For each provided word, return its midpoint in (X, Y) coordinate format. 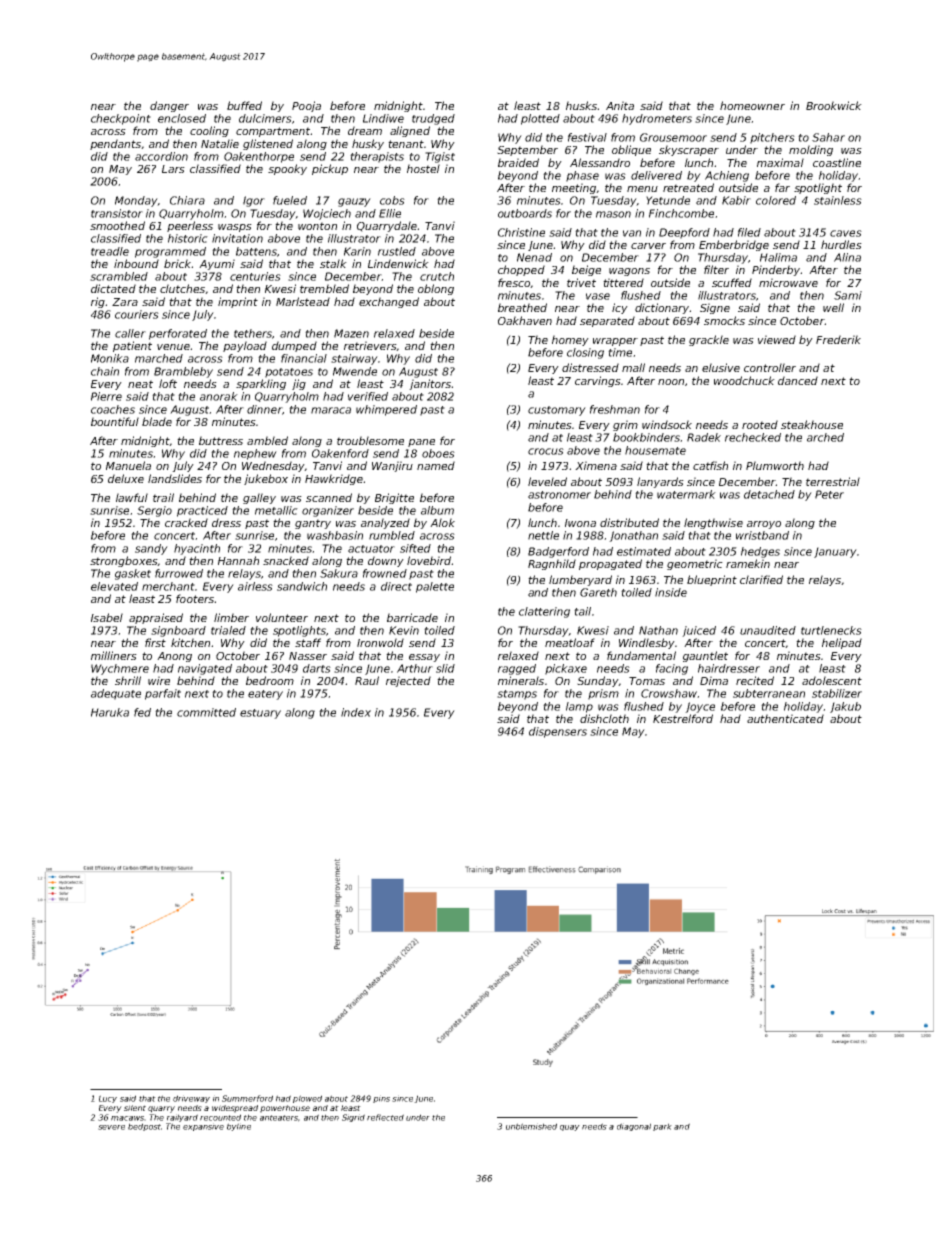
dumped (294, 346)
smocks (724, 320)
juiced (699, 631)
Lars (173, 169)
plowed (307, 1099)
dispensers (558, 732)
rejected (408, 681)
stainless (838, 200)
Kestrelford (683, 718)
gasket (133, 574)
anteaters (279, 1118)
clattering (544, 612)
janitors (430, 384)
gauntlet (705, 656)
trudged (433, 119)
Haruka (110, 712)
